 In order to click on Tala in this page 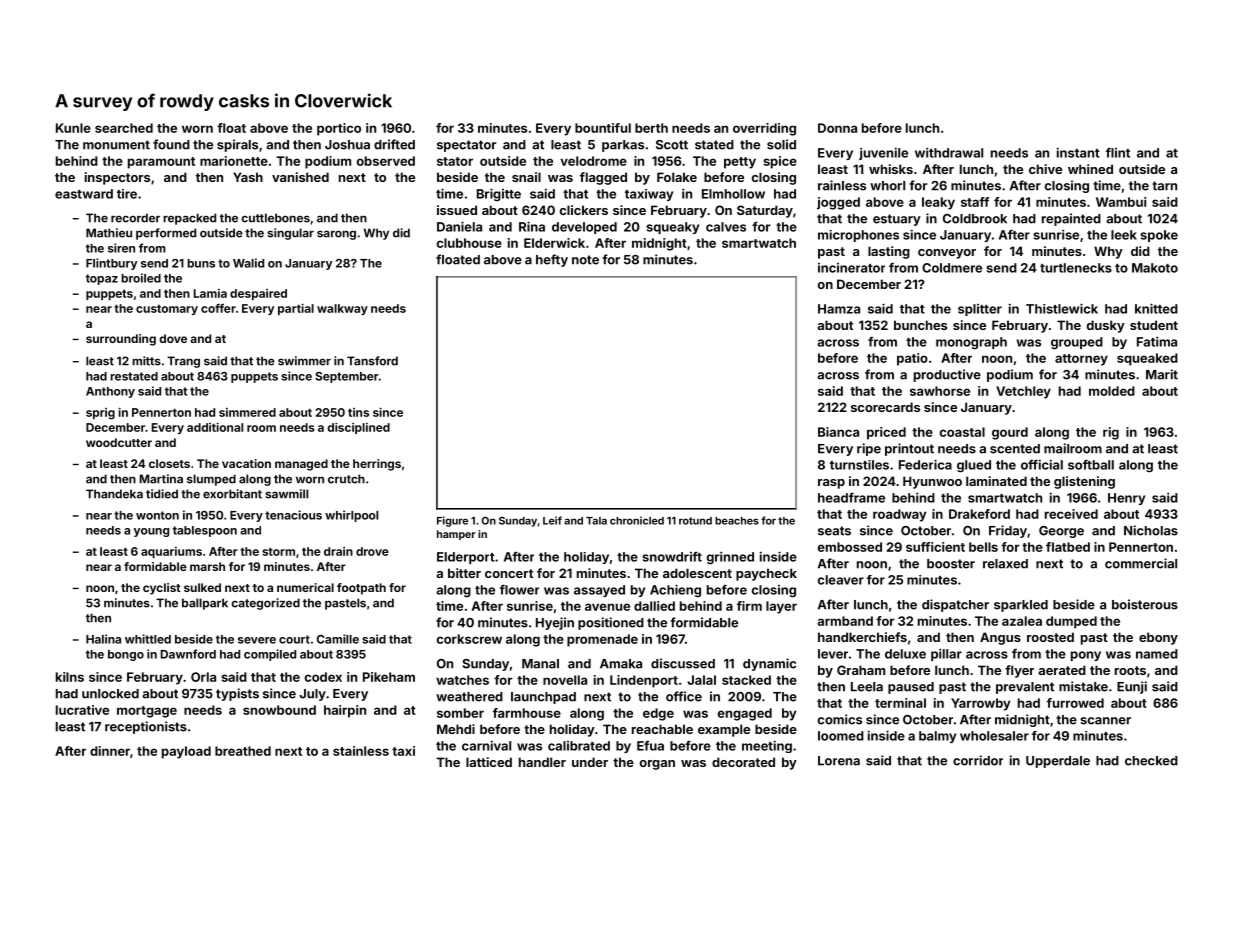, I will do `click(596, 521)`.
